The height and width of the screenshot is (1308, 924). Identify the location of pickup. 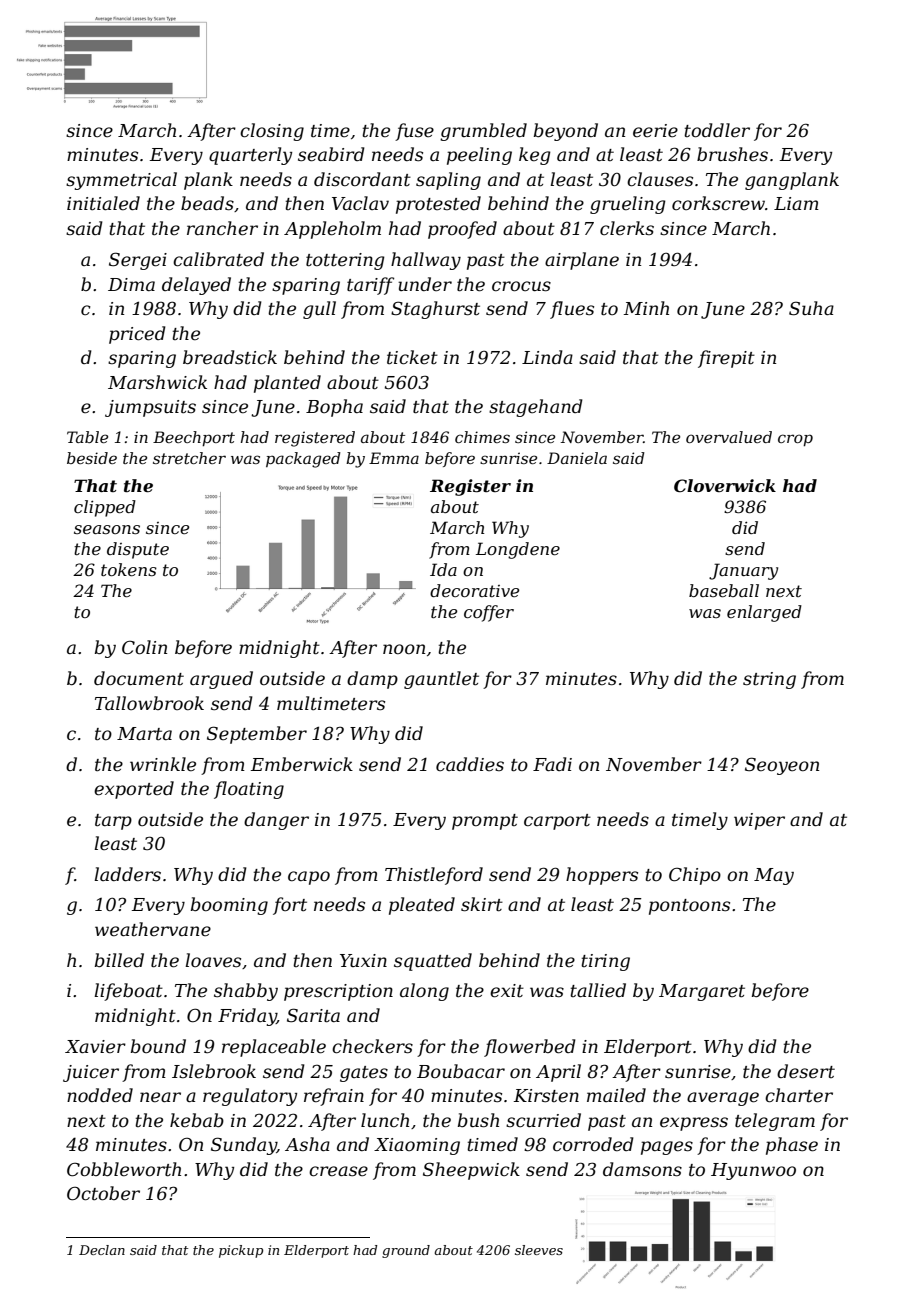
(241, 1251).
